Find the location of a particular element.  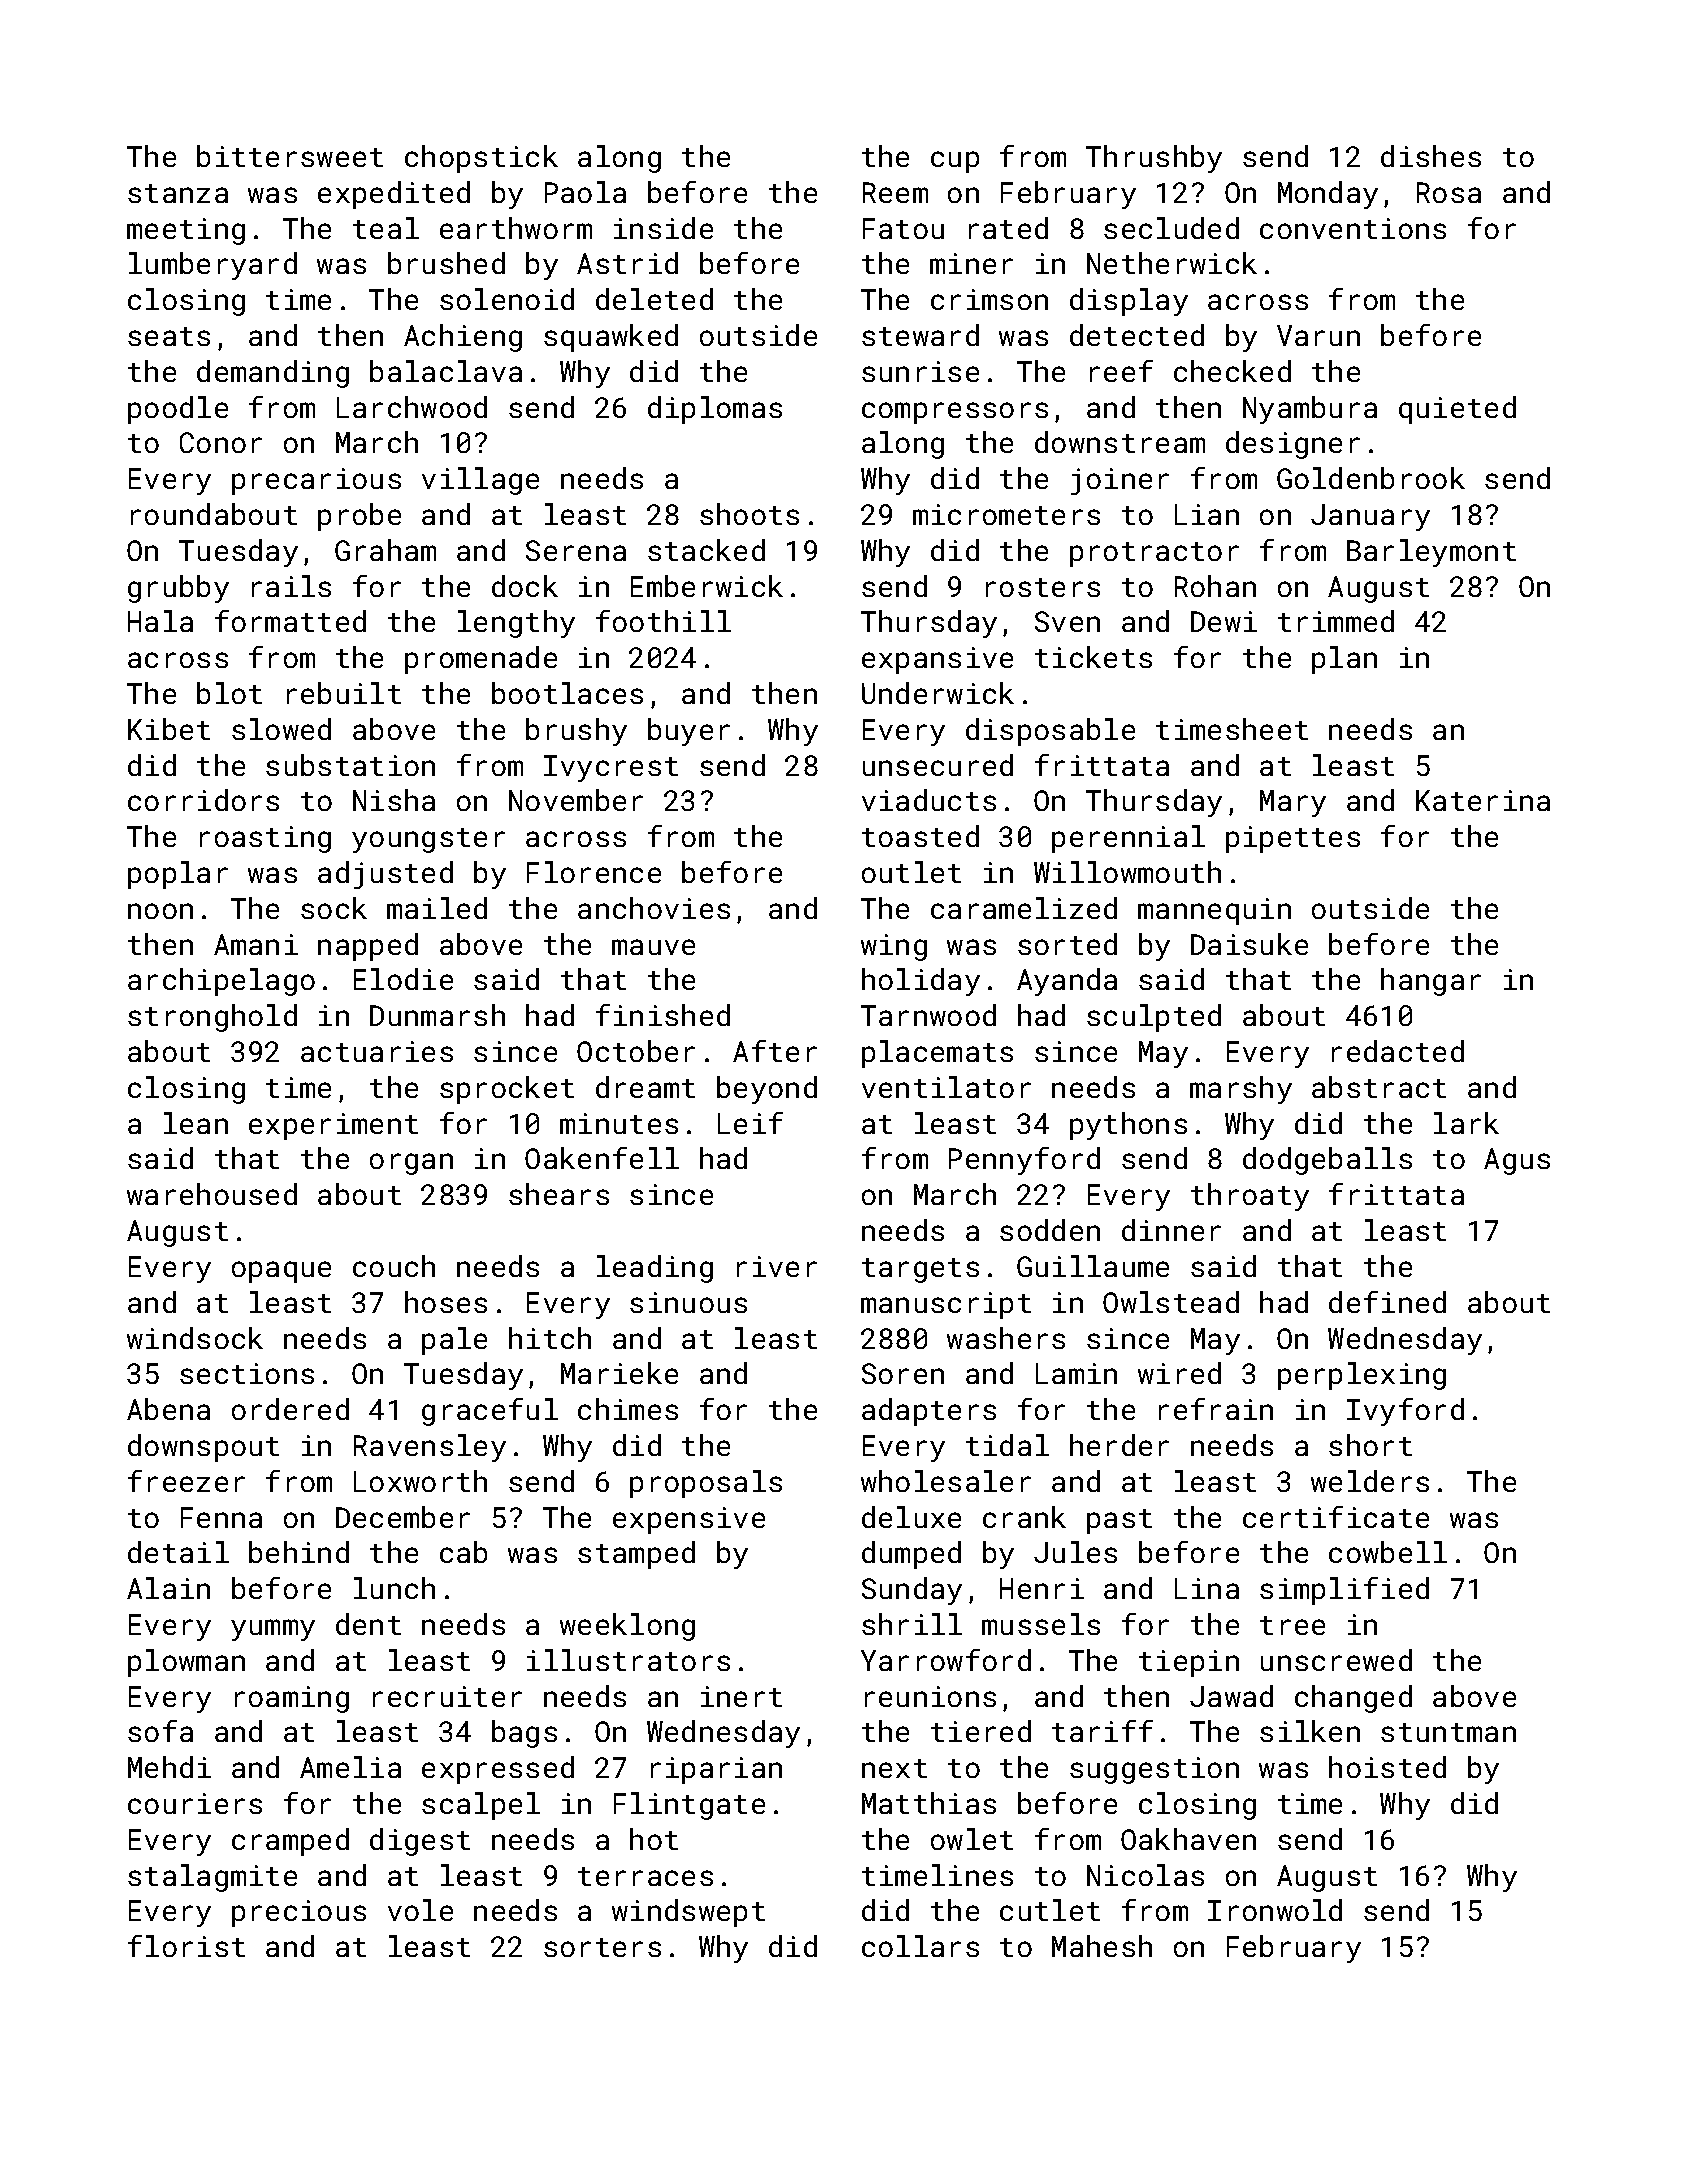

Matthias is located at coordinates (929, 1803).
